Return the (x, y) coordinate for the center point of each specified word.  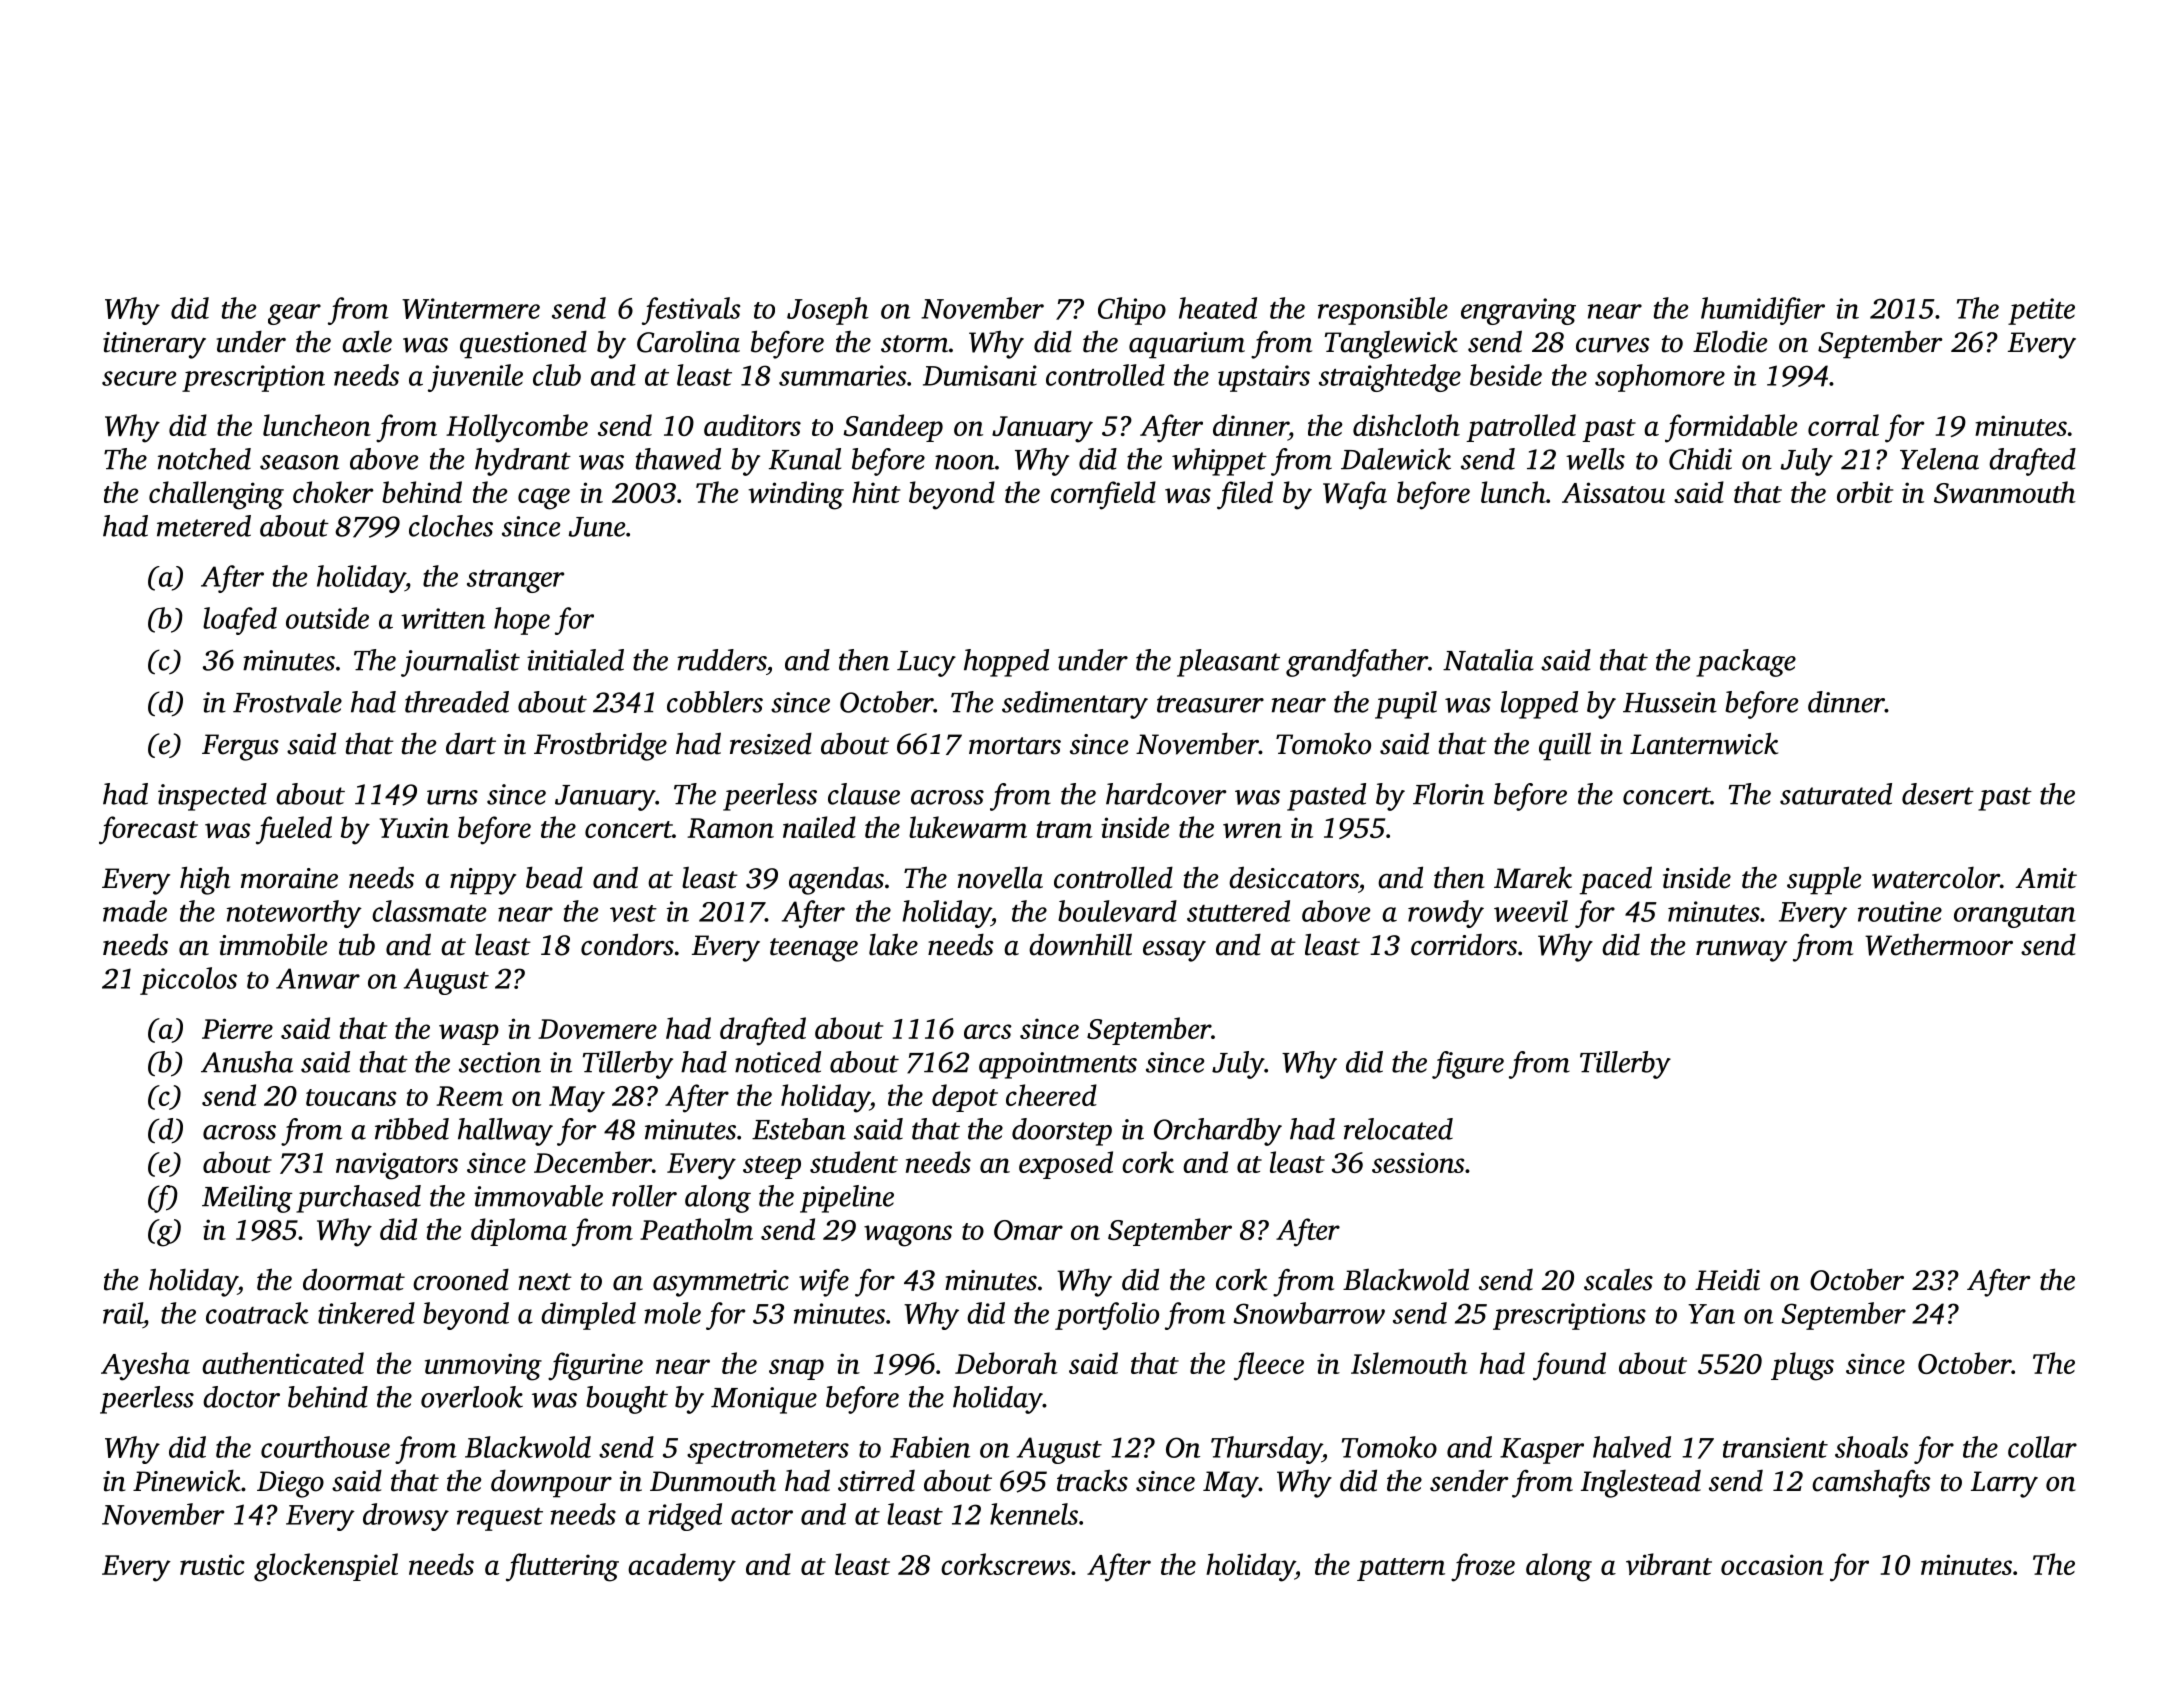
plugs (1802, 1366)
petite (2041, 311)
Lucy (926, 664)
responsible (1383, 311)
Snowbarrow (1309, 1313)
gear (294, 314)
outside (327, 618)
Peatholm (696, 1229)
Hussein (1670, 702)
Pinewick (187, 1480)
